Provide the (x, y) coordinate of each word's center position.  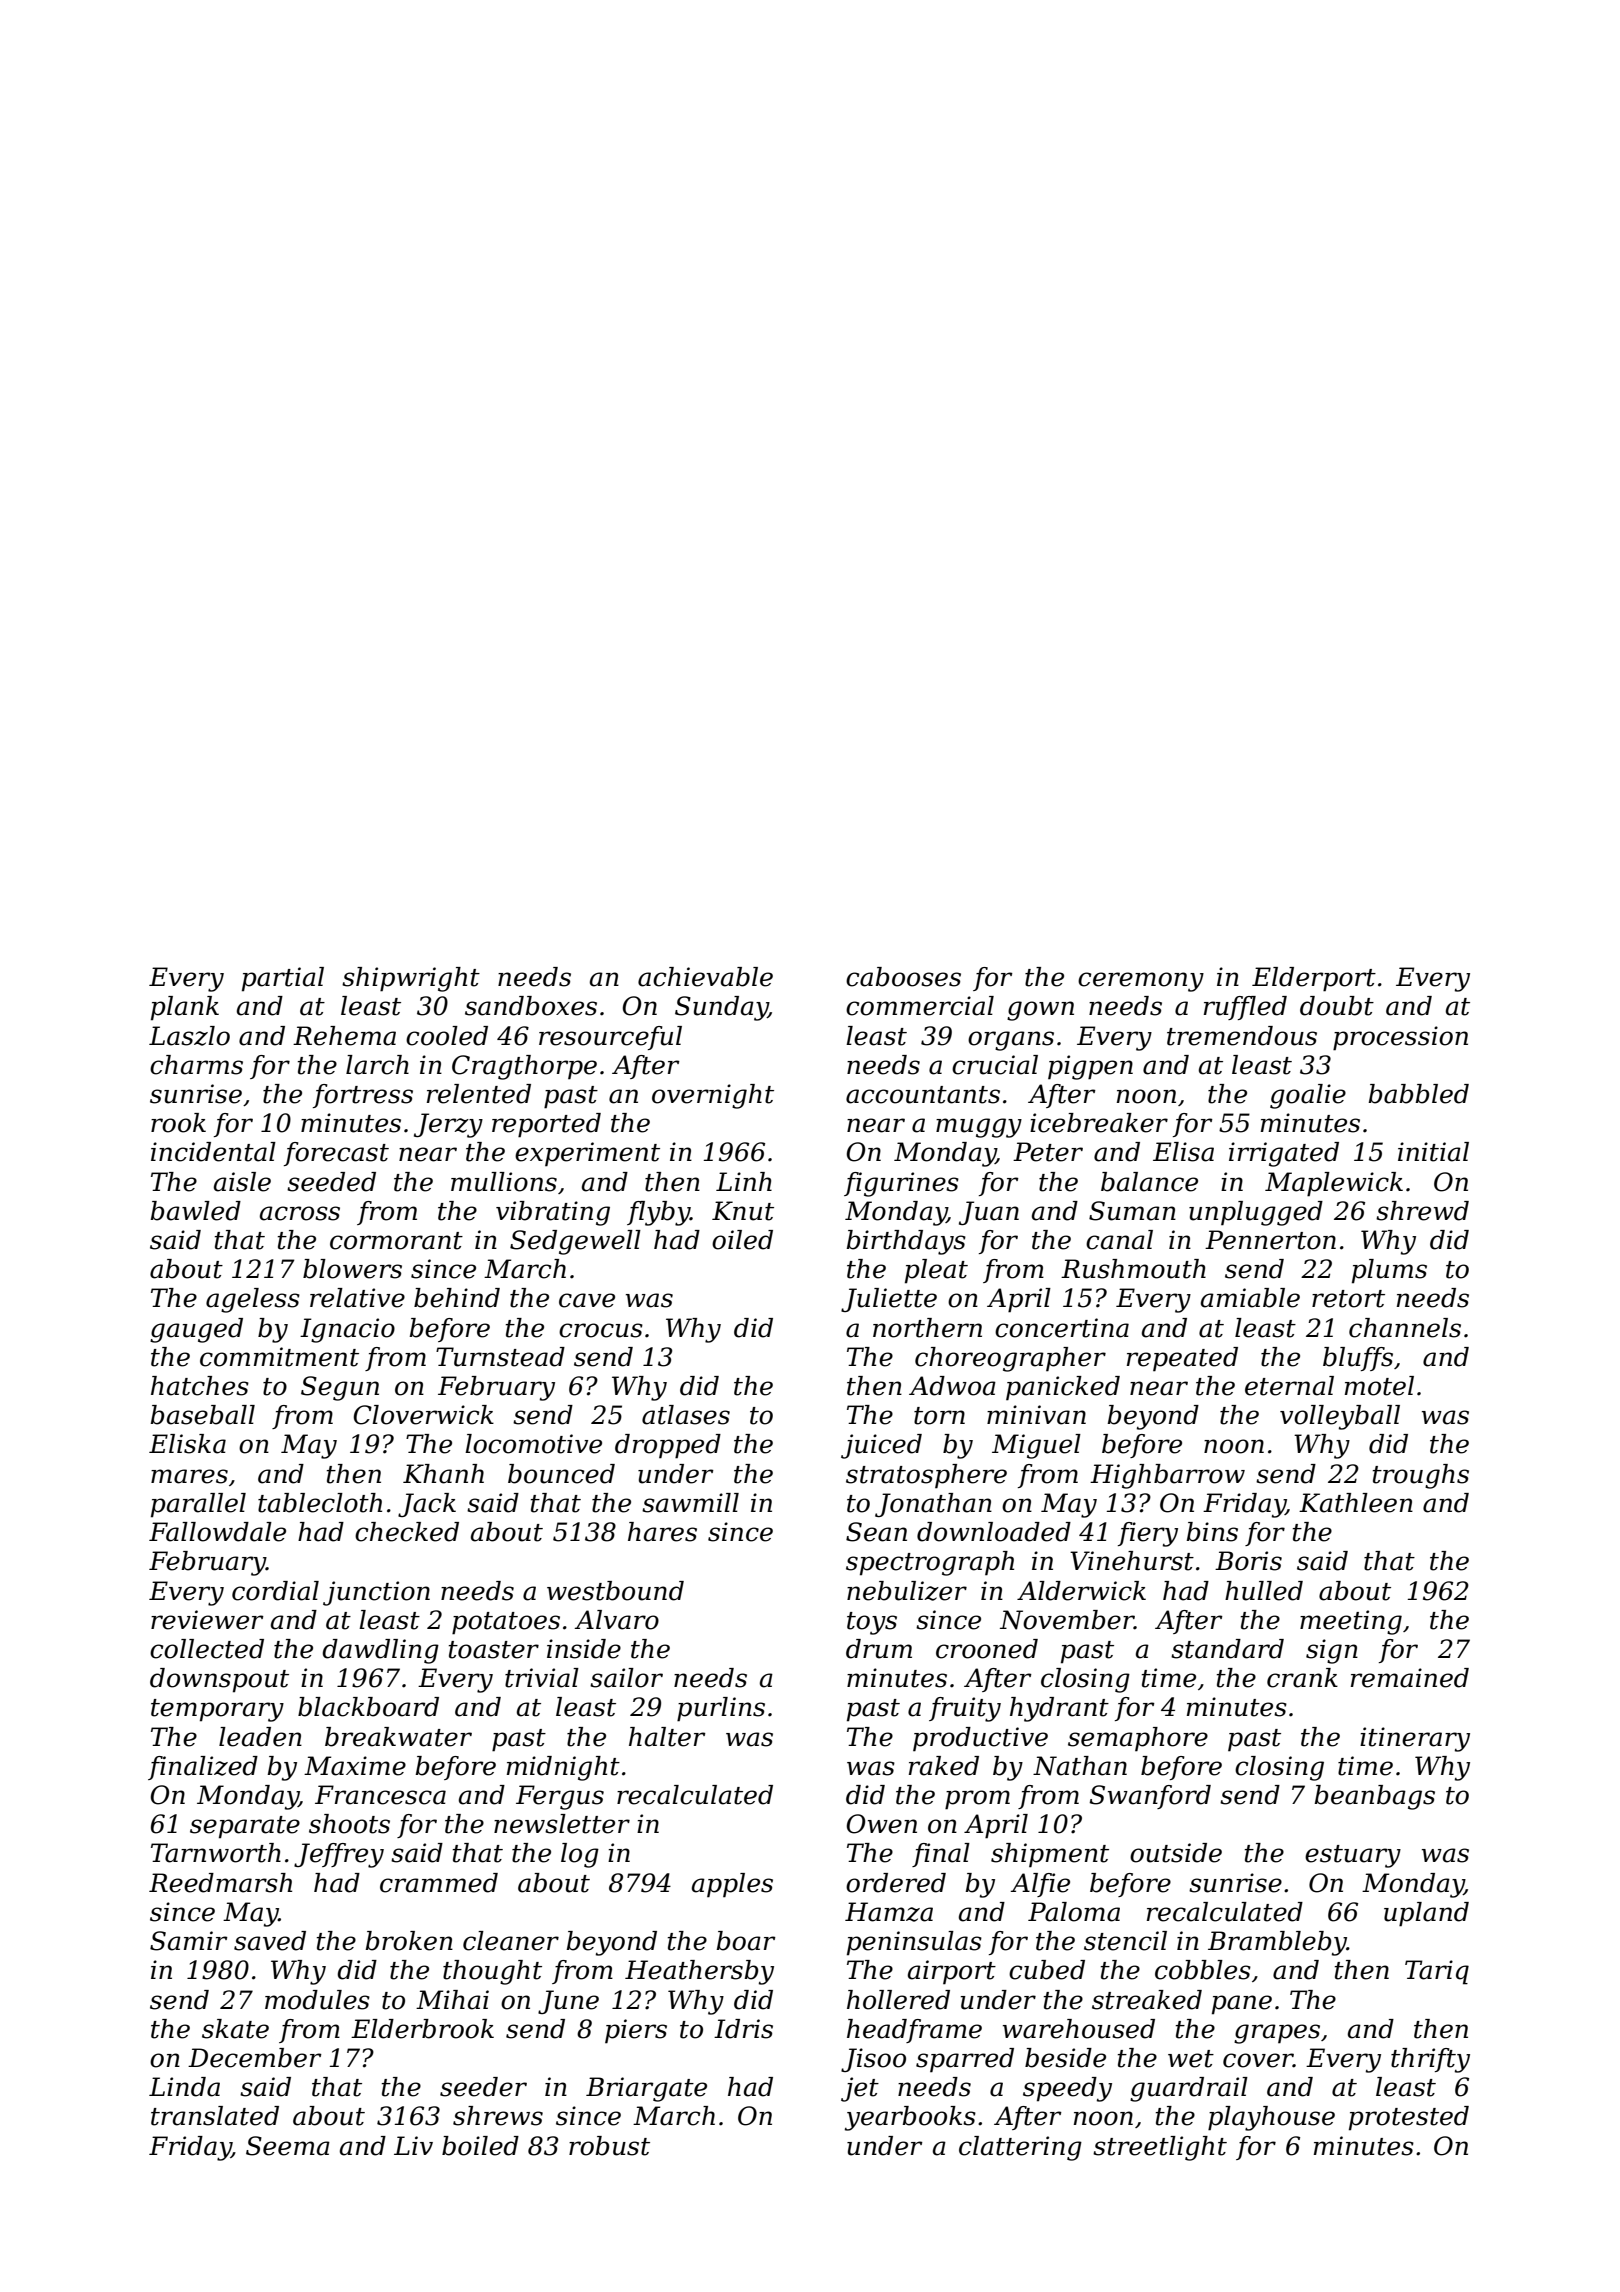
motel (1379, 1386)
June (568, 2002)
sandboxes (531, 1006)
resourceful (610, 1038)
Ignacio (347, 1330)
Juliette (889, 1300)
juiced (881, 1446)
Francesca (380, 1795)
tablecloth (320, 1503)
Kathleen (1356, 1503)
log (580, 1855)
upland (1426, 1914)
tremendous (1242, 1036)
